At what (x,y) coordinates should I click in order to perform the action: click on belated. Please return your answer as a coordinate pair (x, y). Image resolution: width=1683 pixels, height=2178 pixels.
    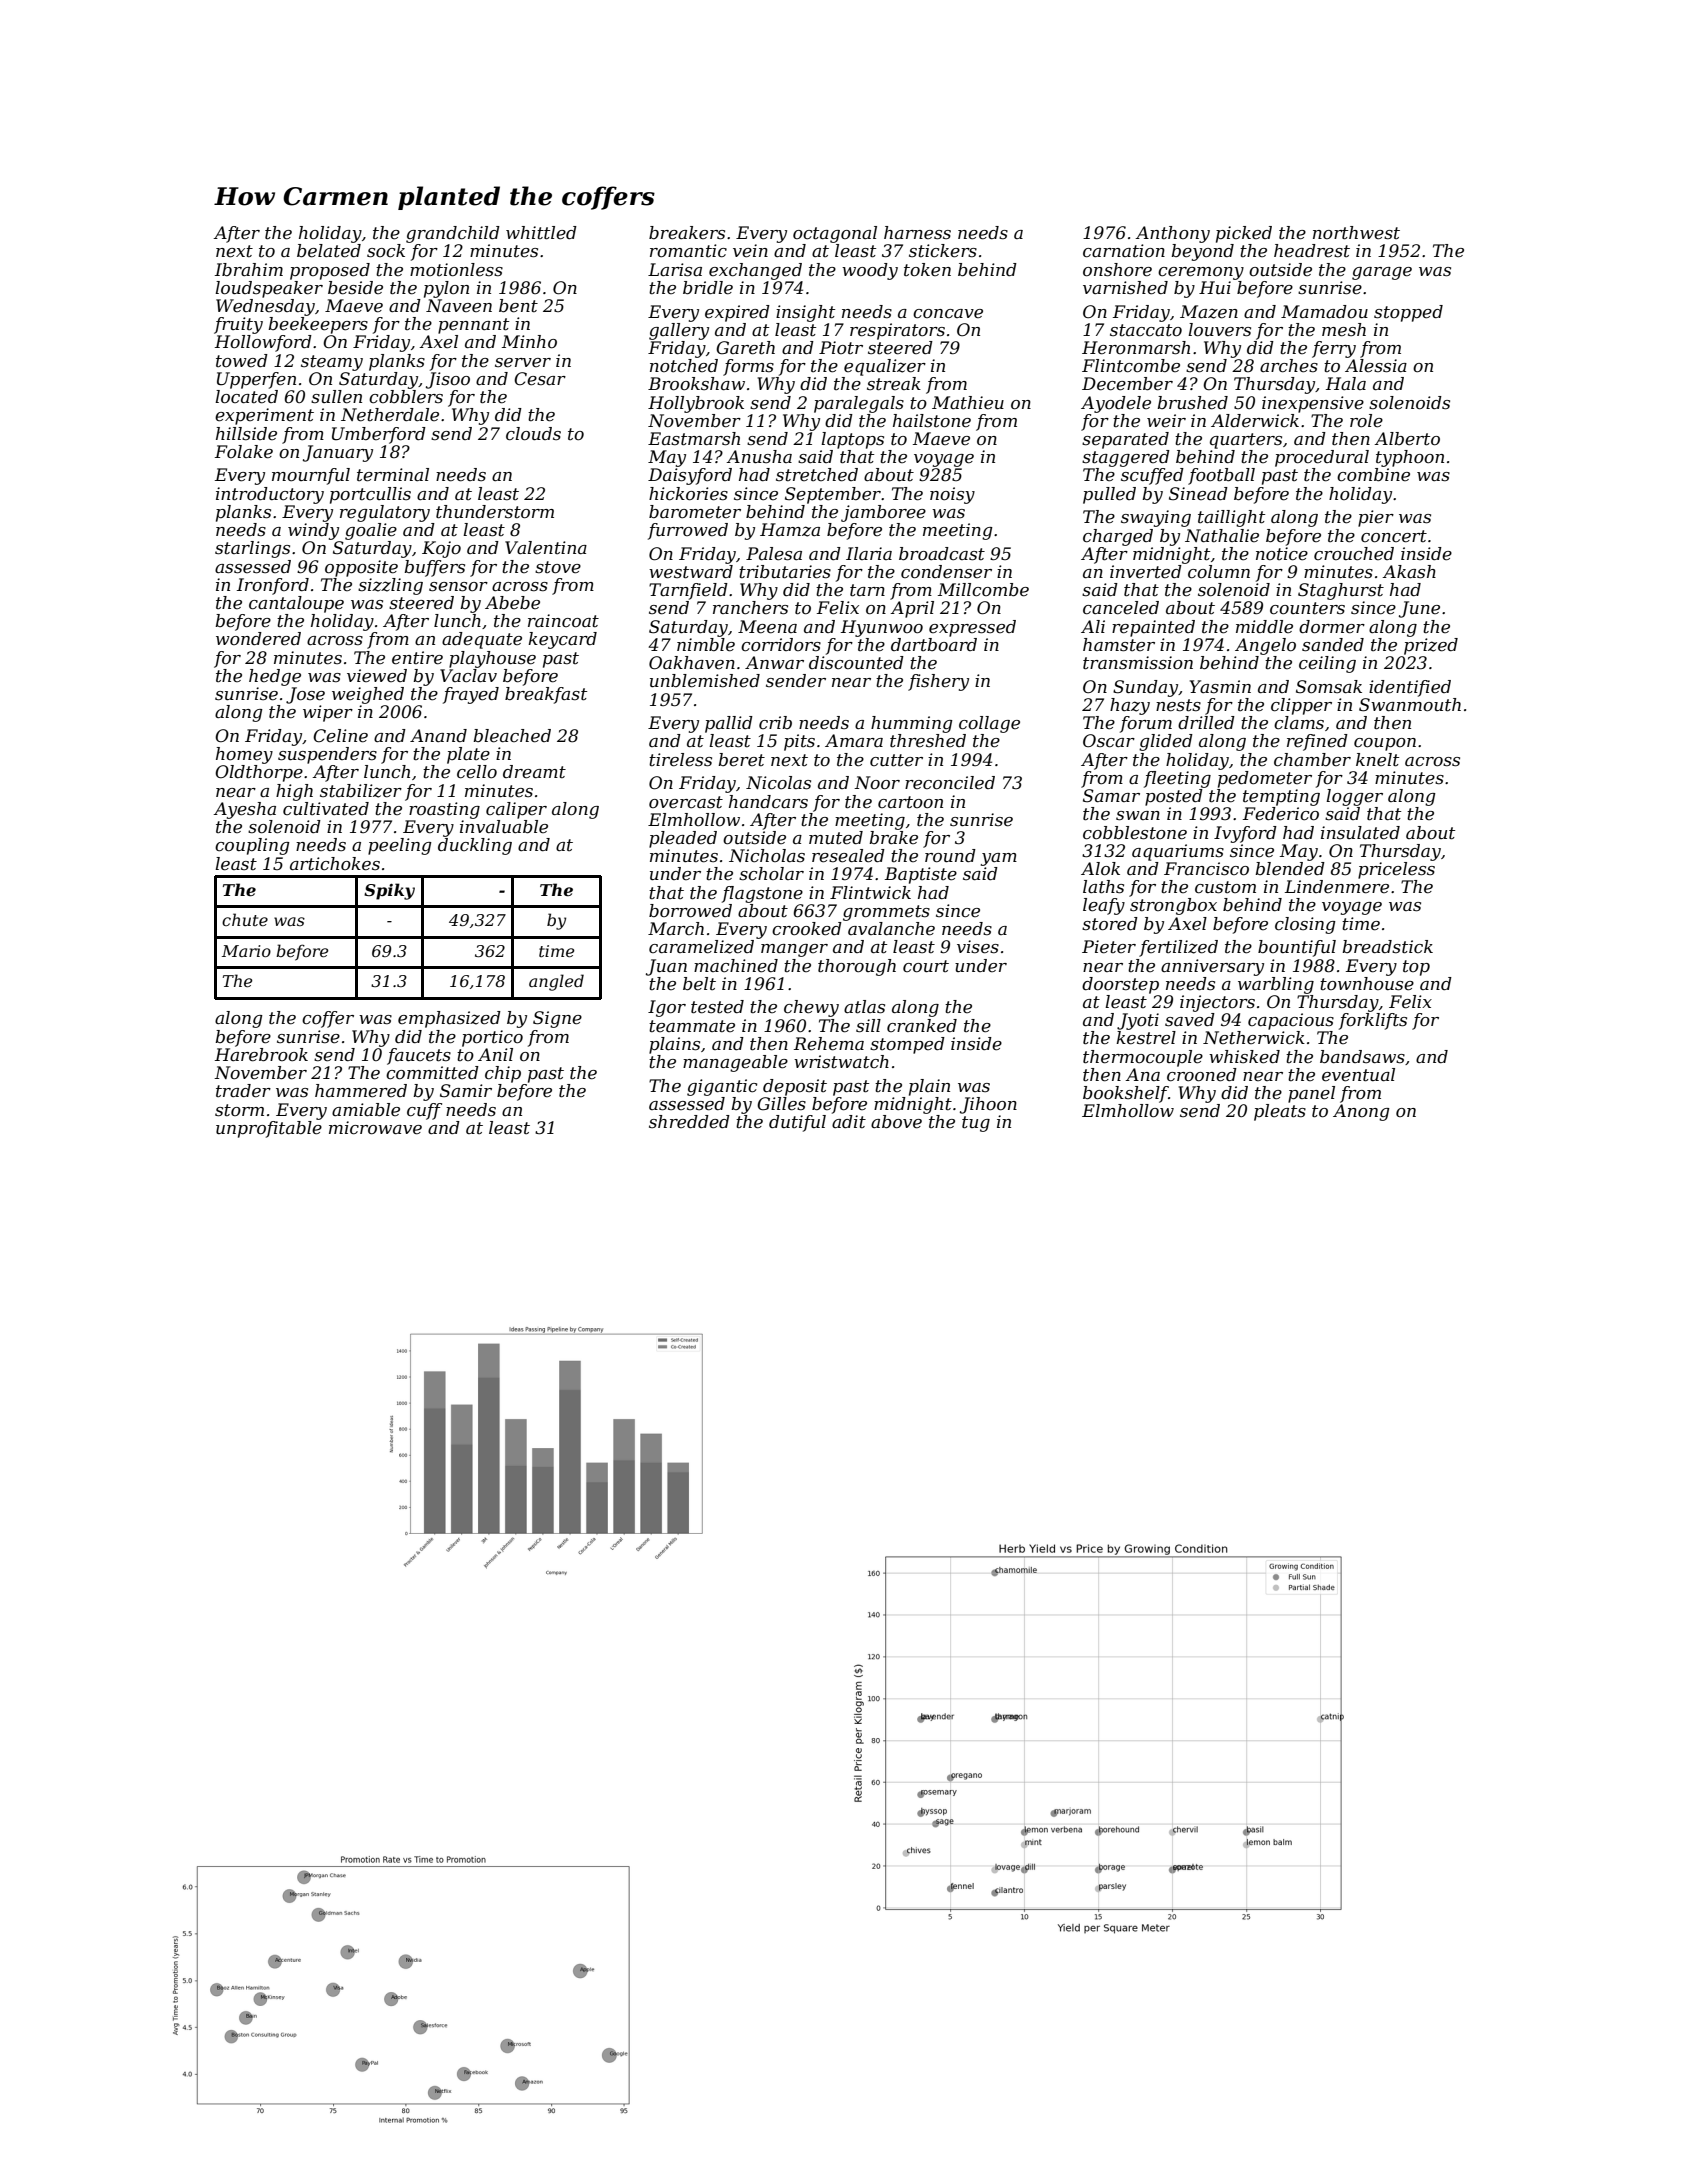
    Looking at the image, I should click on (329, 251).
